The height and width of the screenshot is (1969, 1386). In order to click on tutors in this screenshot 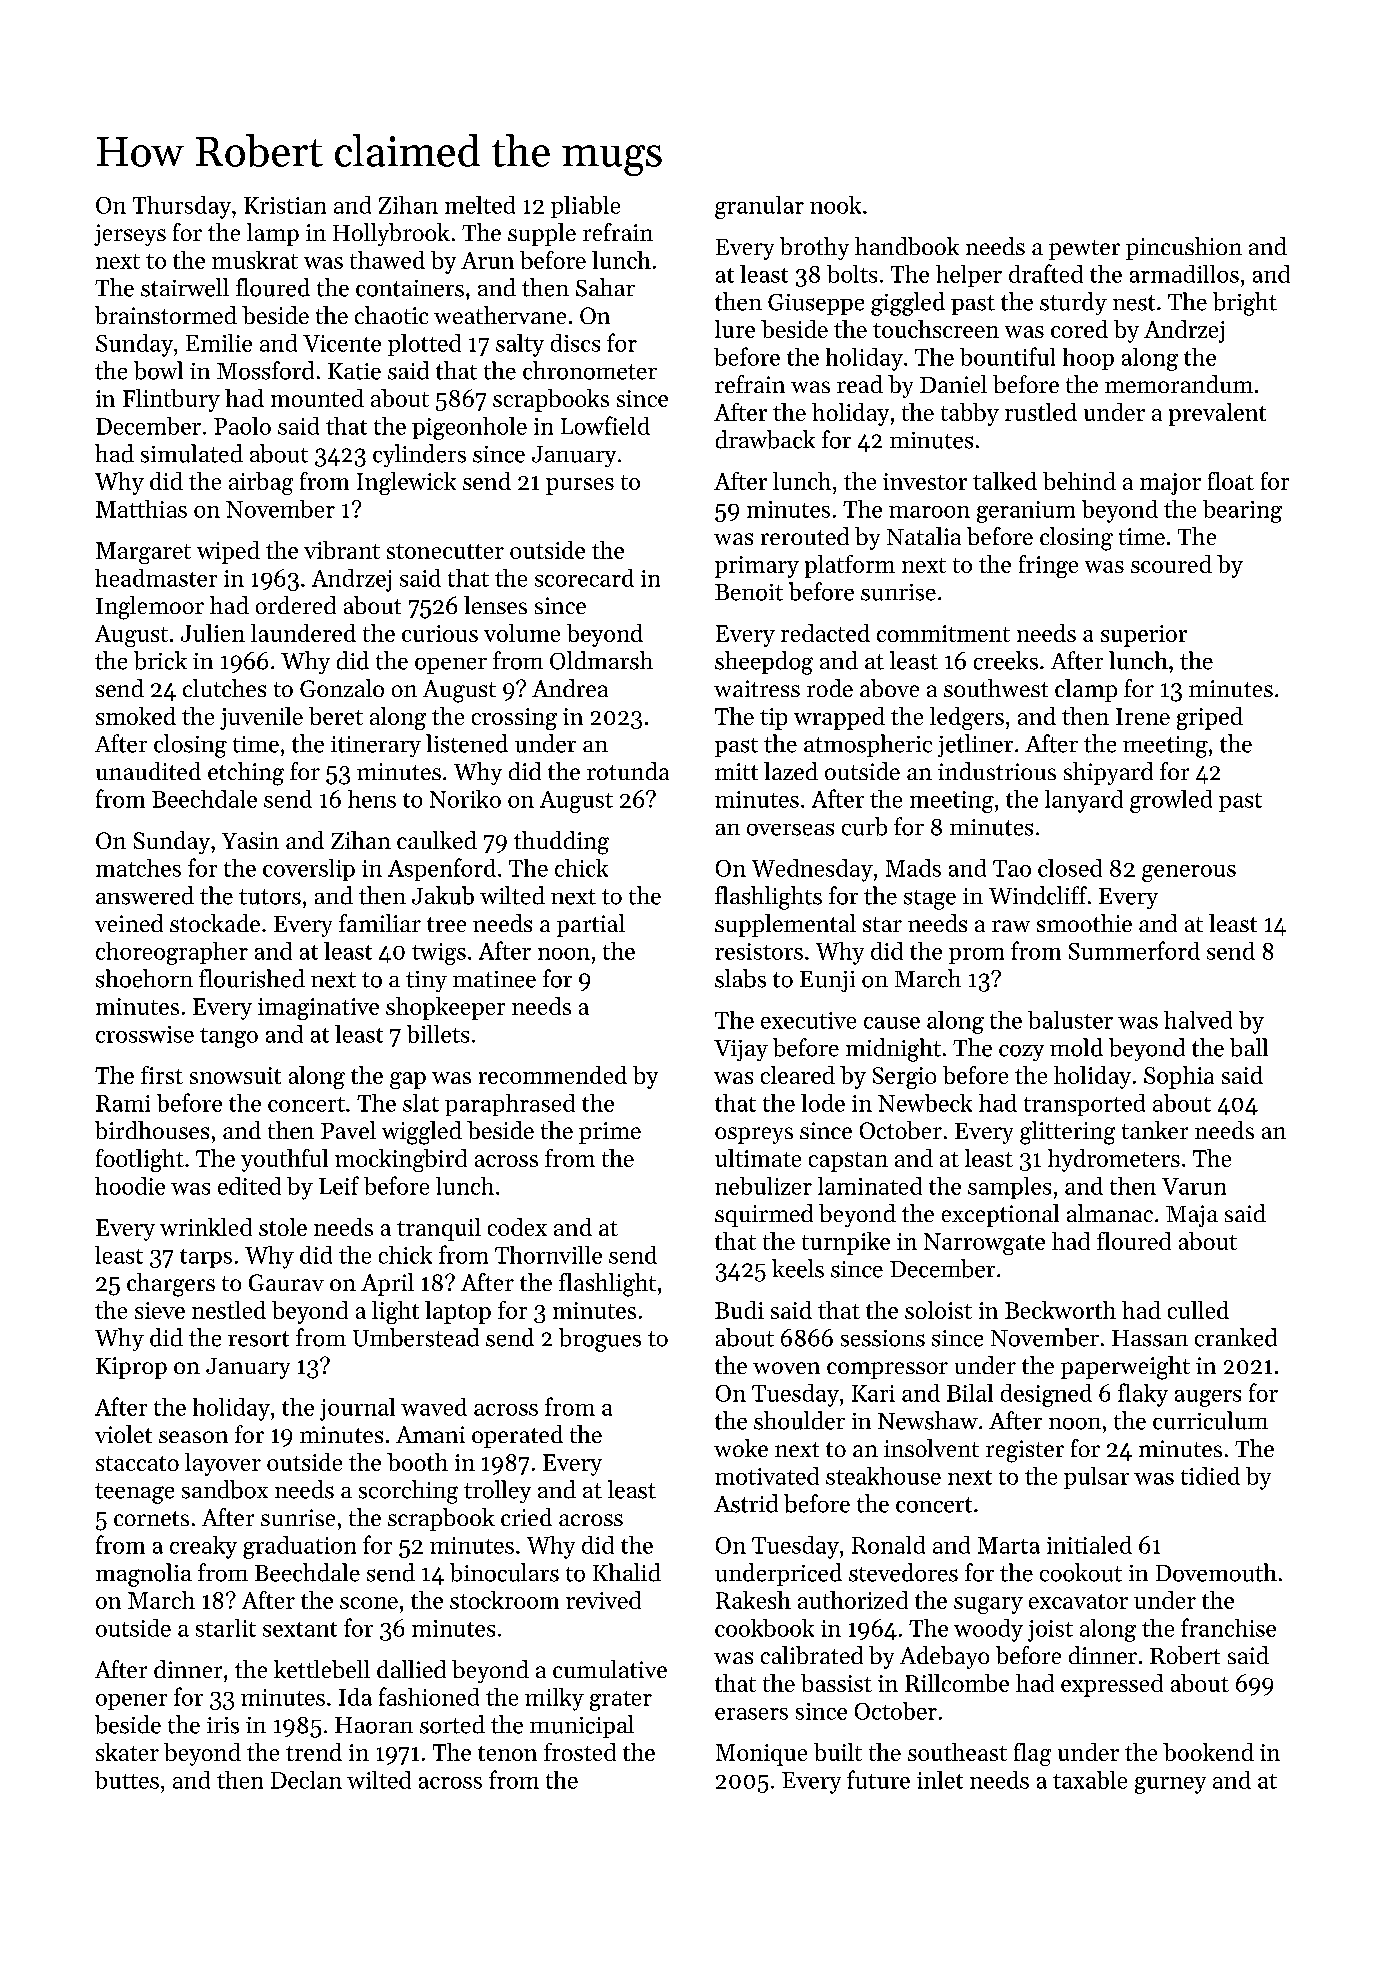, I will do `click(270, 897)`.
